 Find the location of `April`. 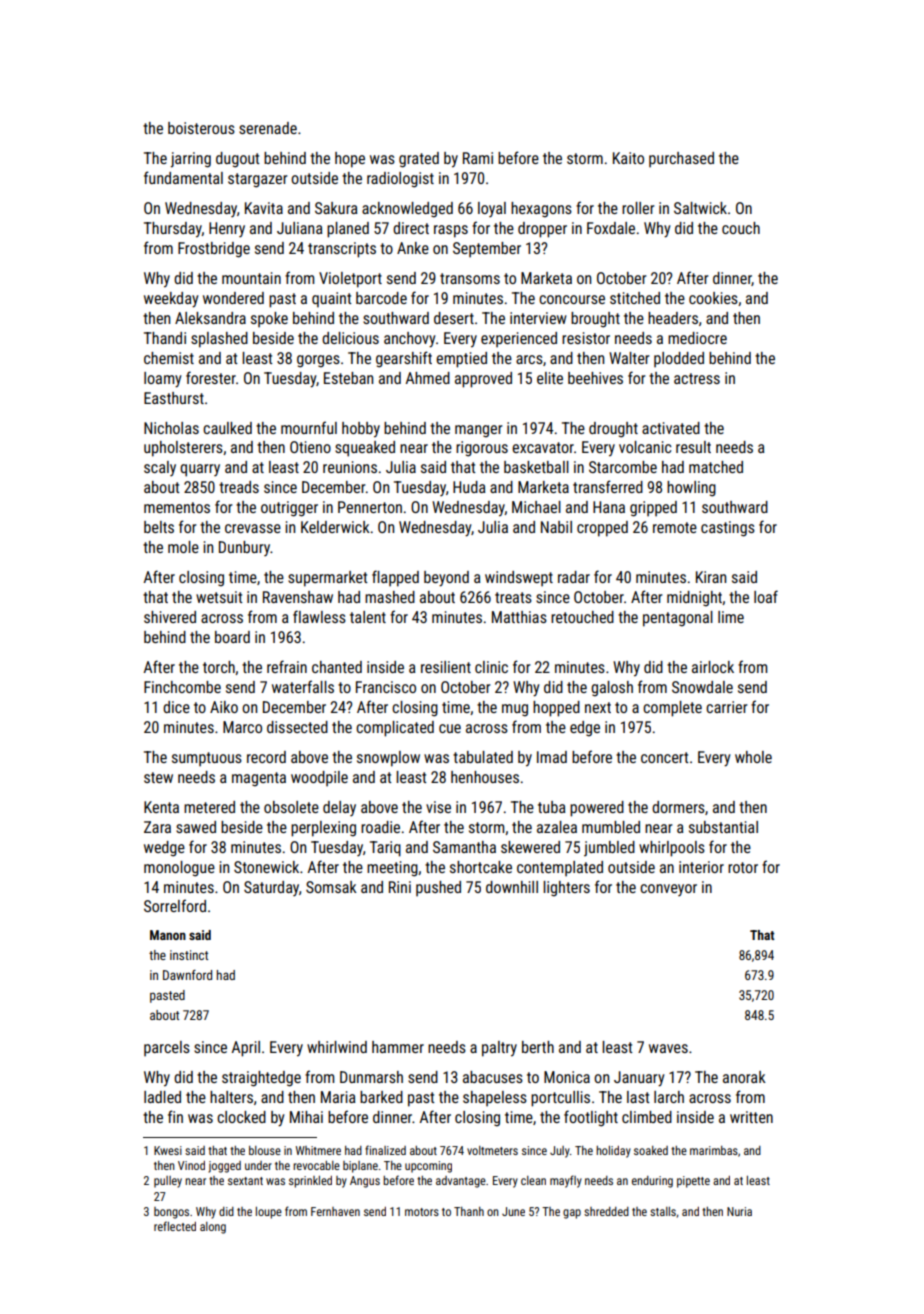

April is located at coordinates (245, 1049).
